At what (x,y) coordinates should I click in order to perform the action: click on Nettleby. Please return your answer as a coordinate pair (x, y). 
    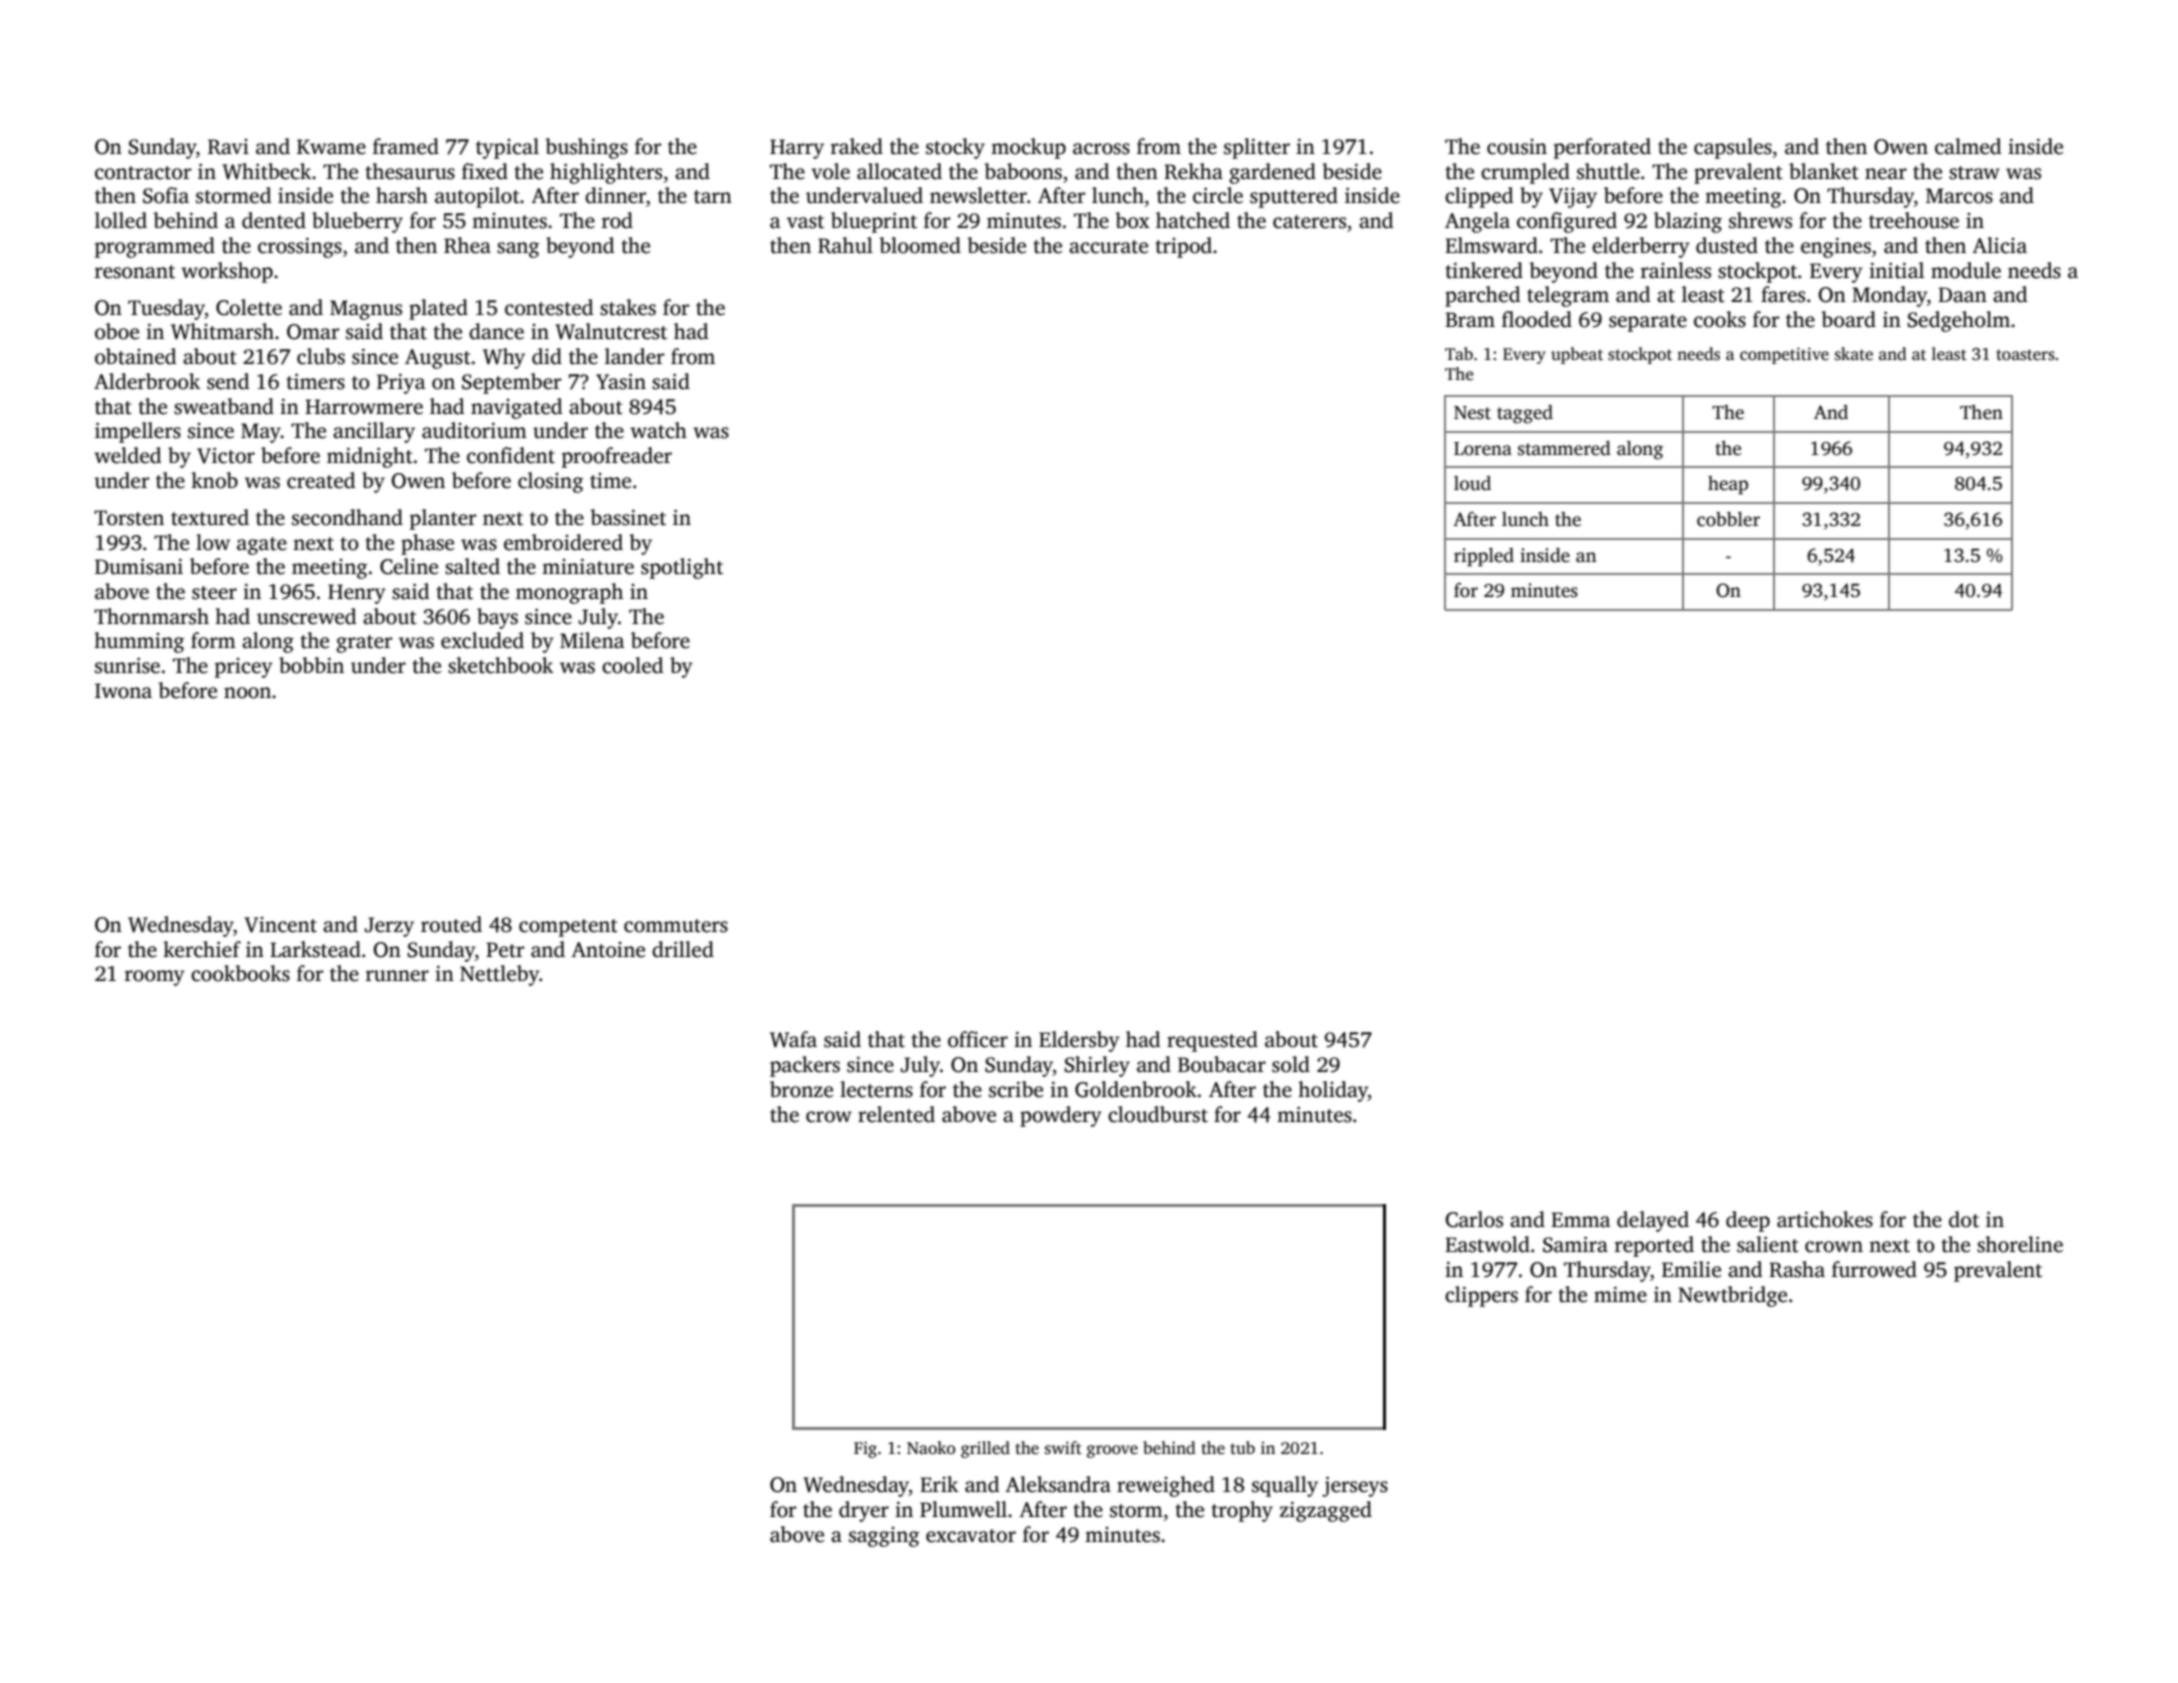
    Looking at the image, I should click on (499, 975).
